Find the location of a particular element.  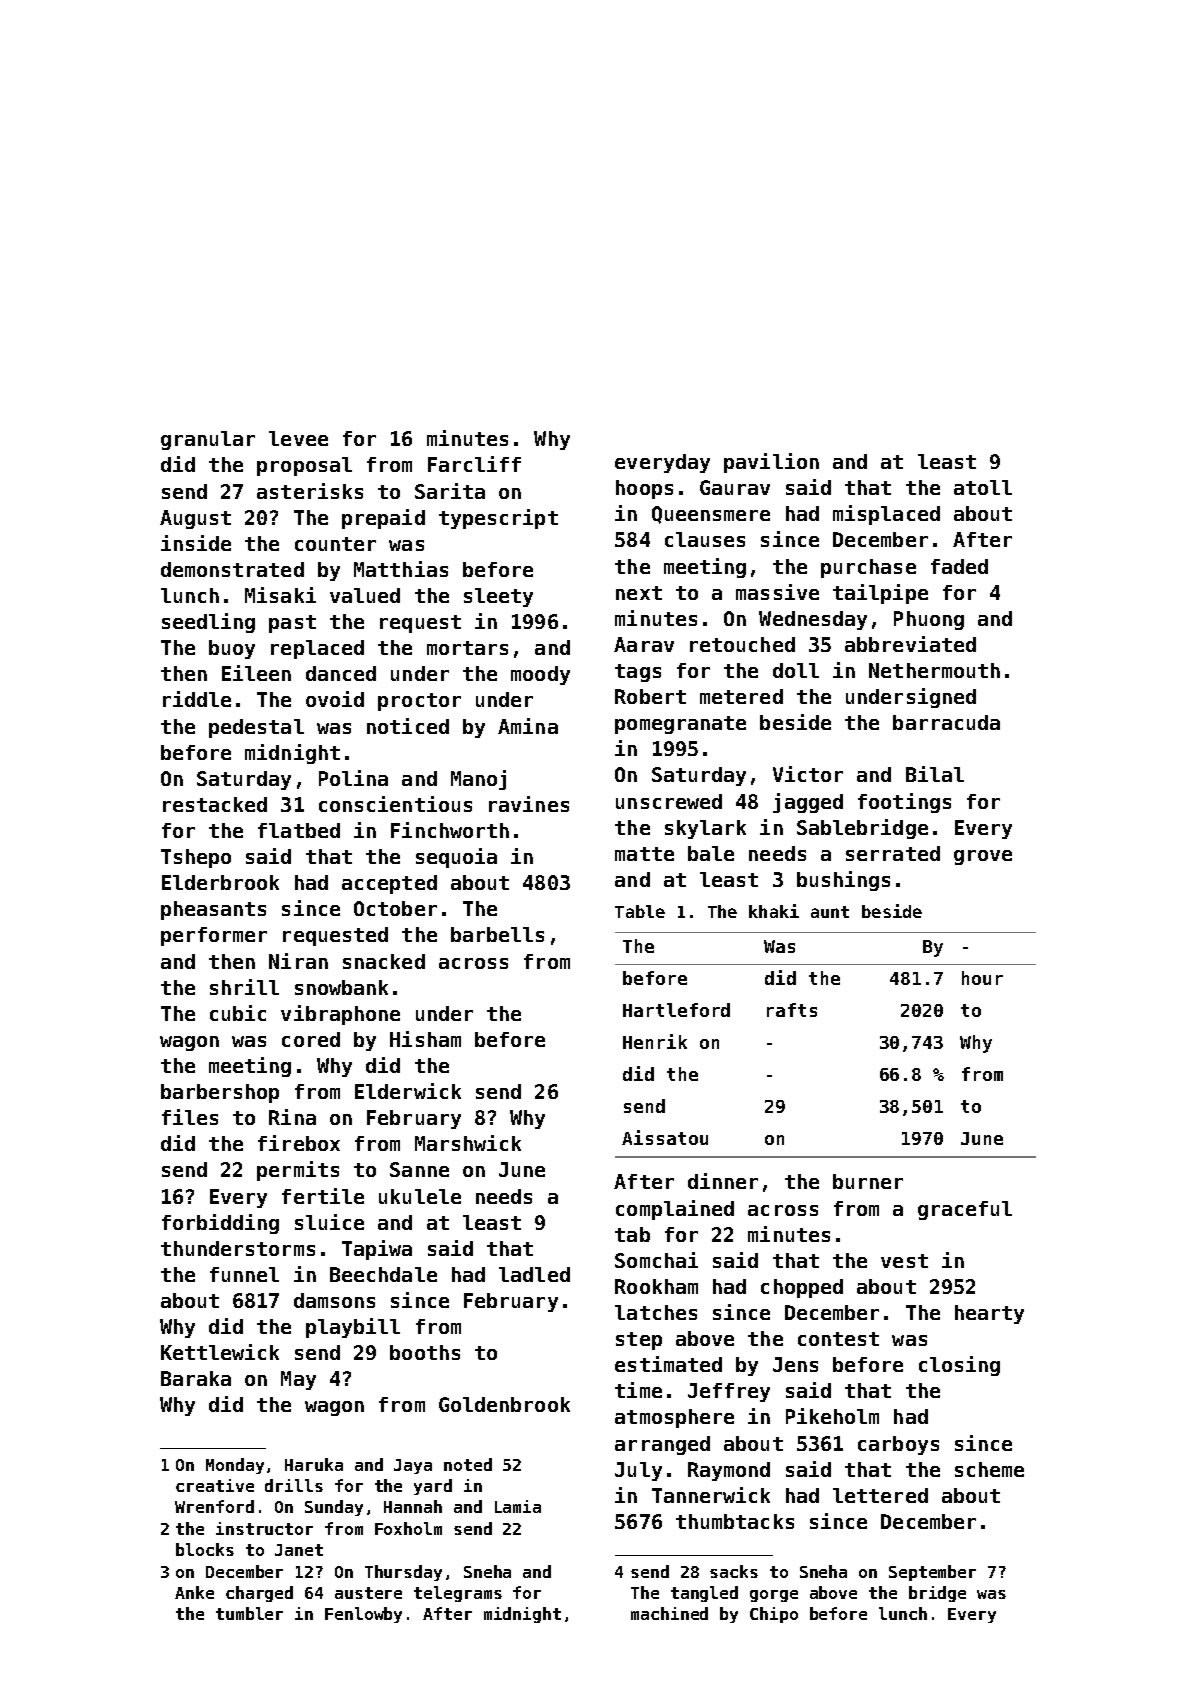

atoll is located at coordinates (983, 487).
